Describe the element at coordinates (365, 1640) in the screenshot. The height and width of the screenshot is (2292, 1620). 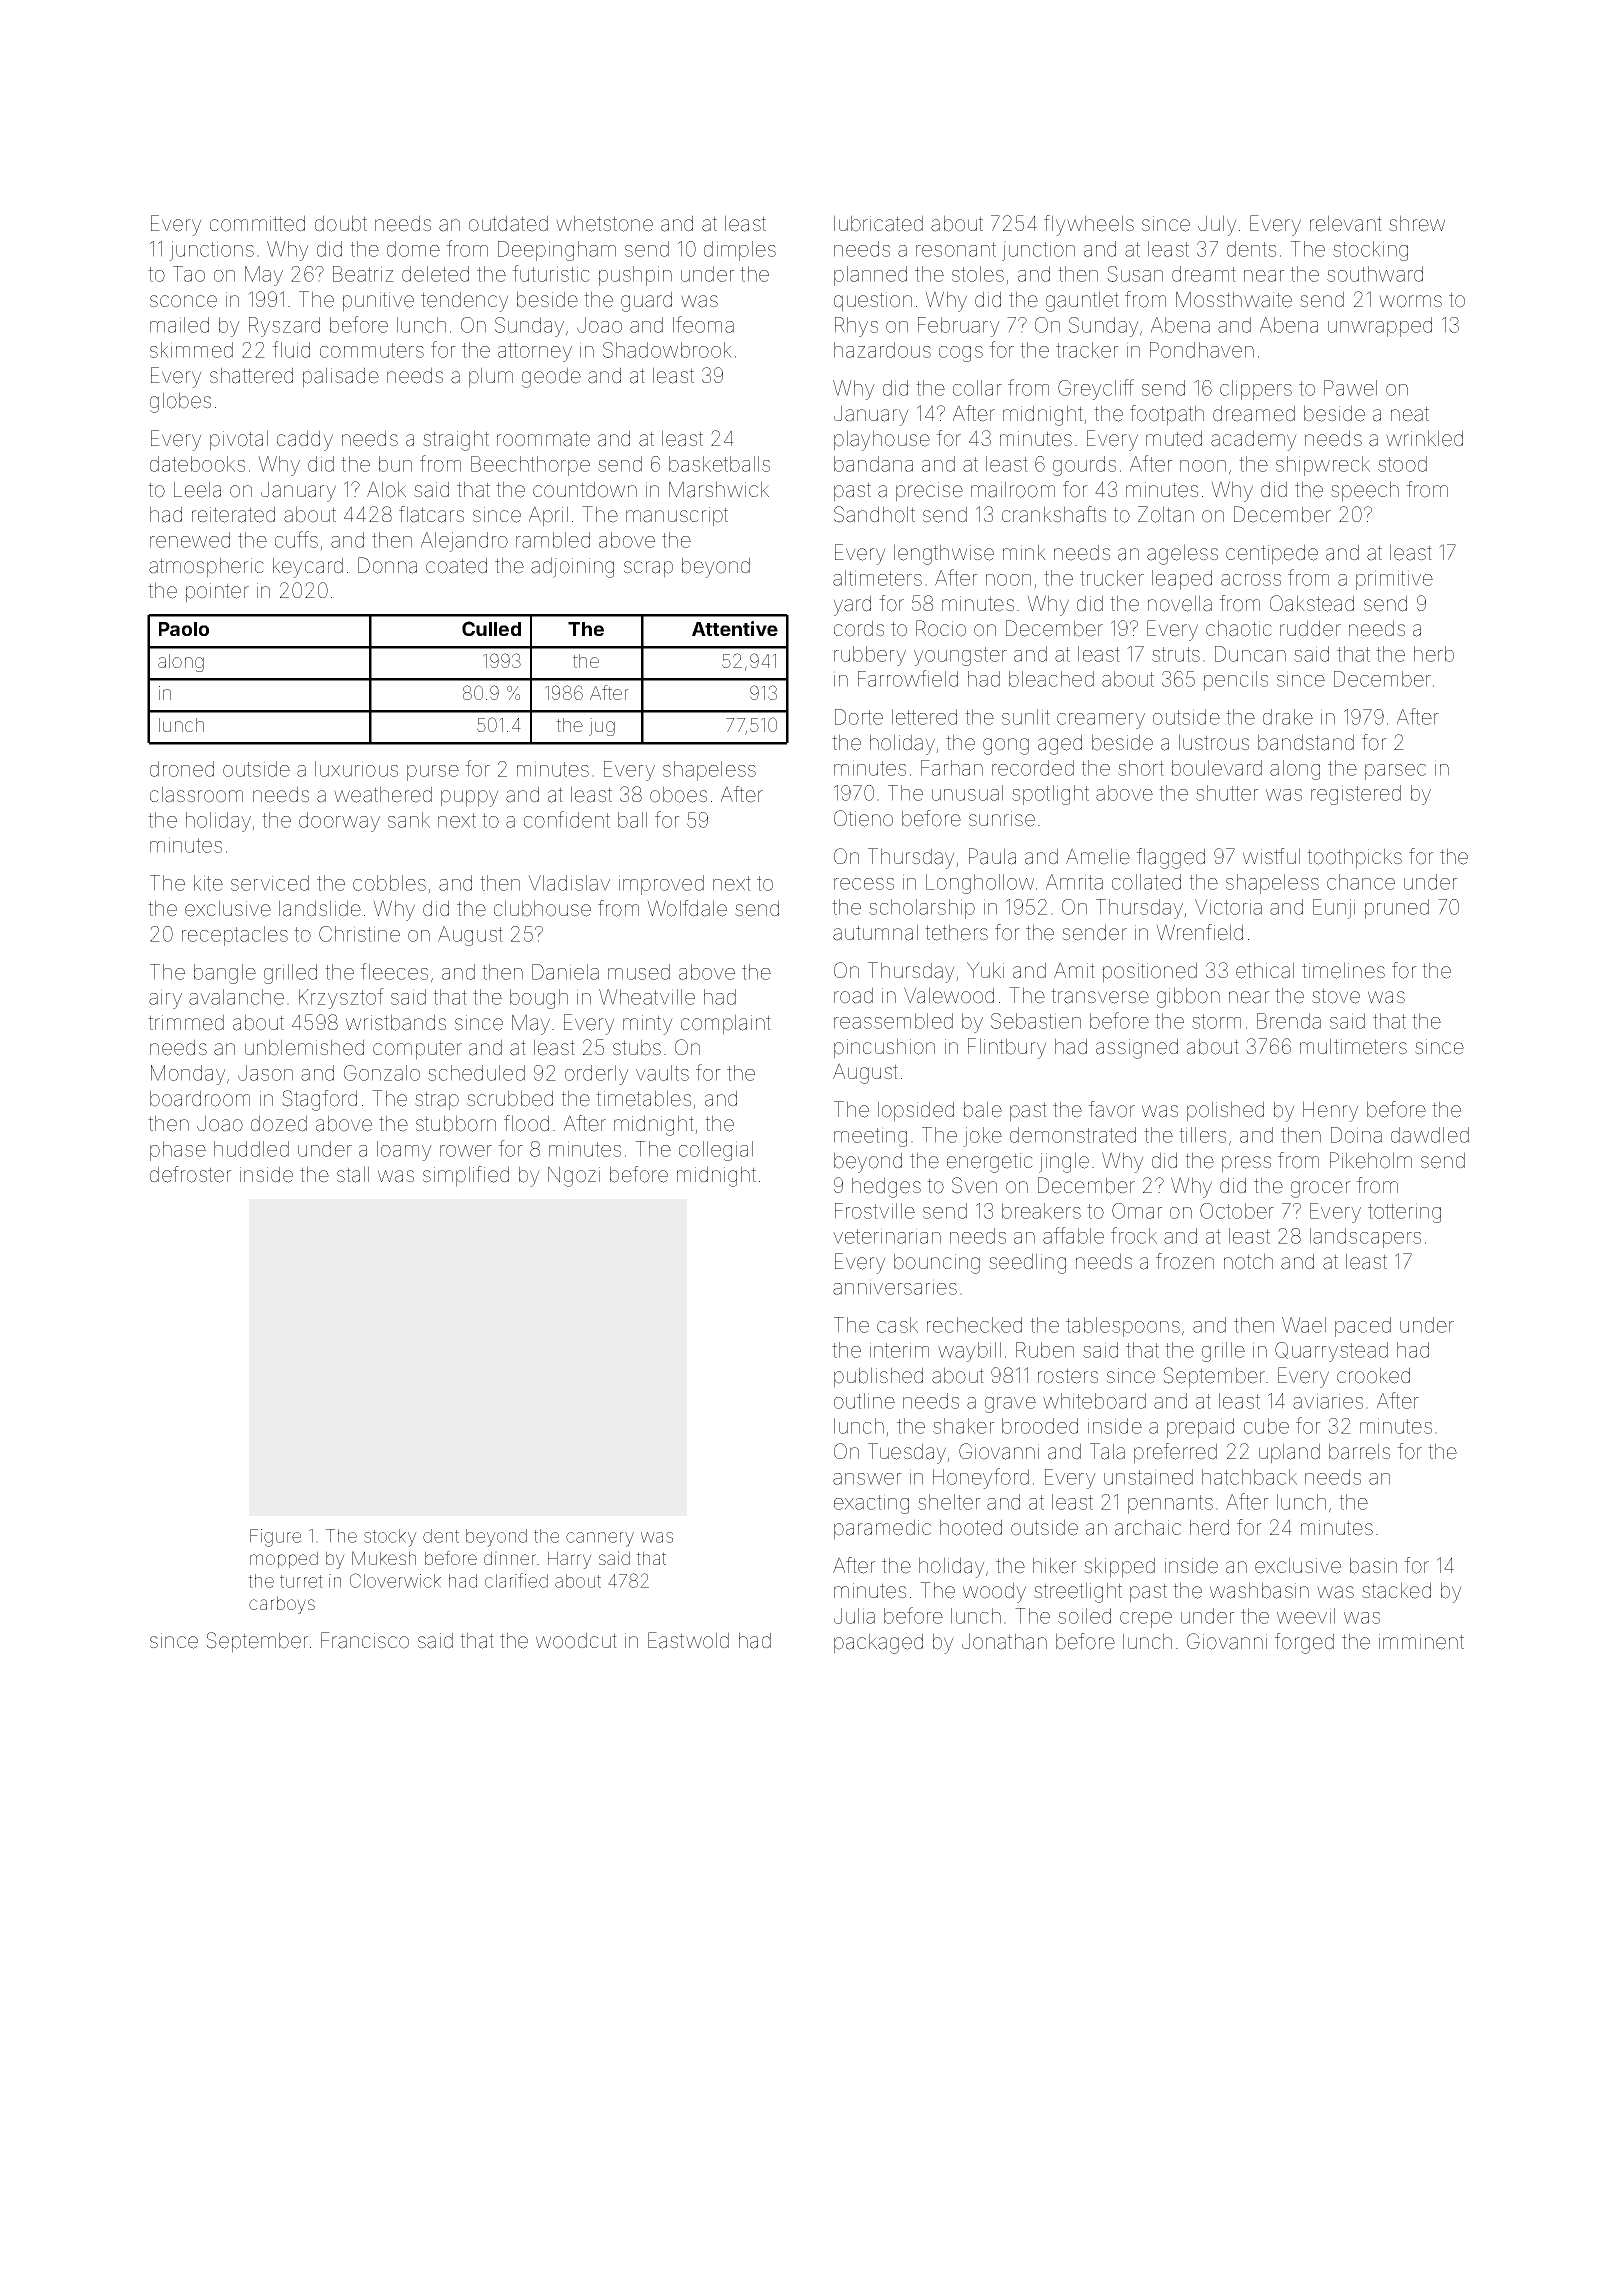
I see `Francisco` at that location.
